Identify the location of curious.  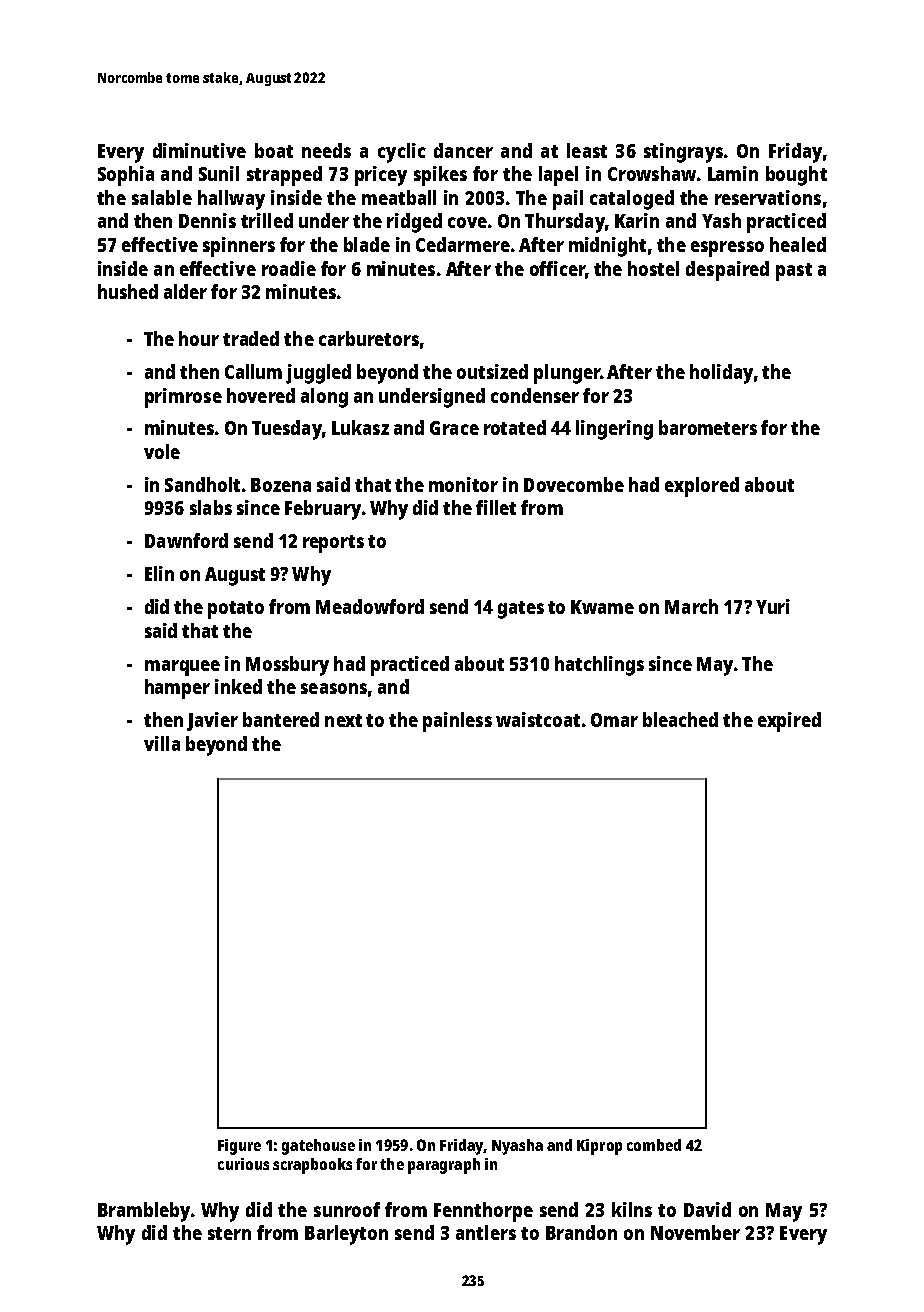
(243, 1164).
